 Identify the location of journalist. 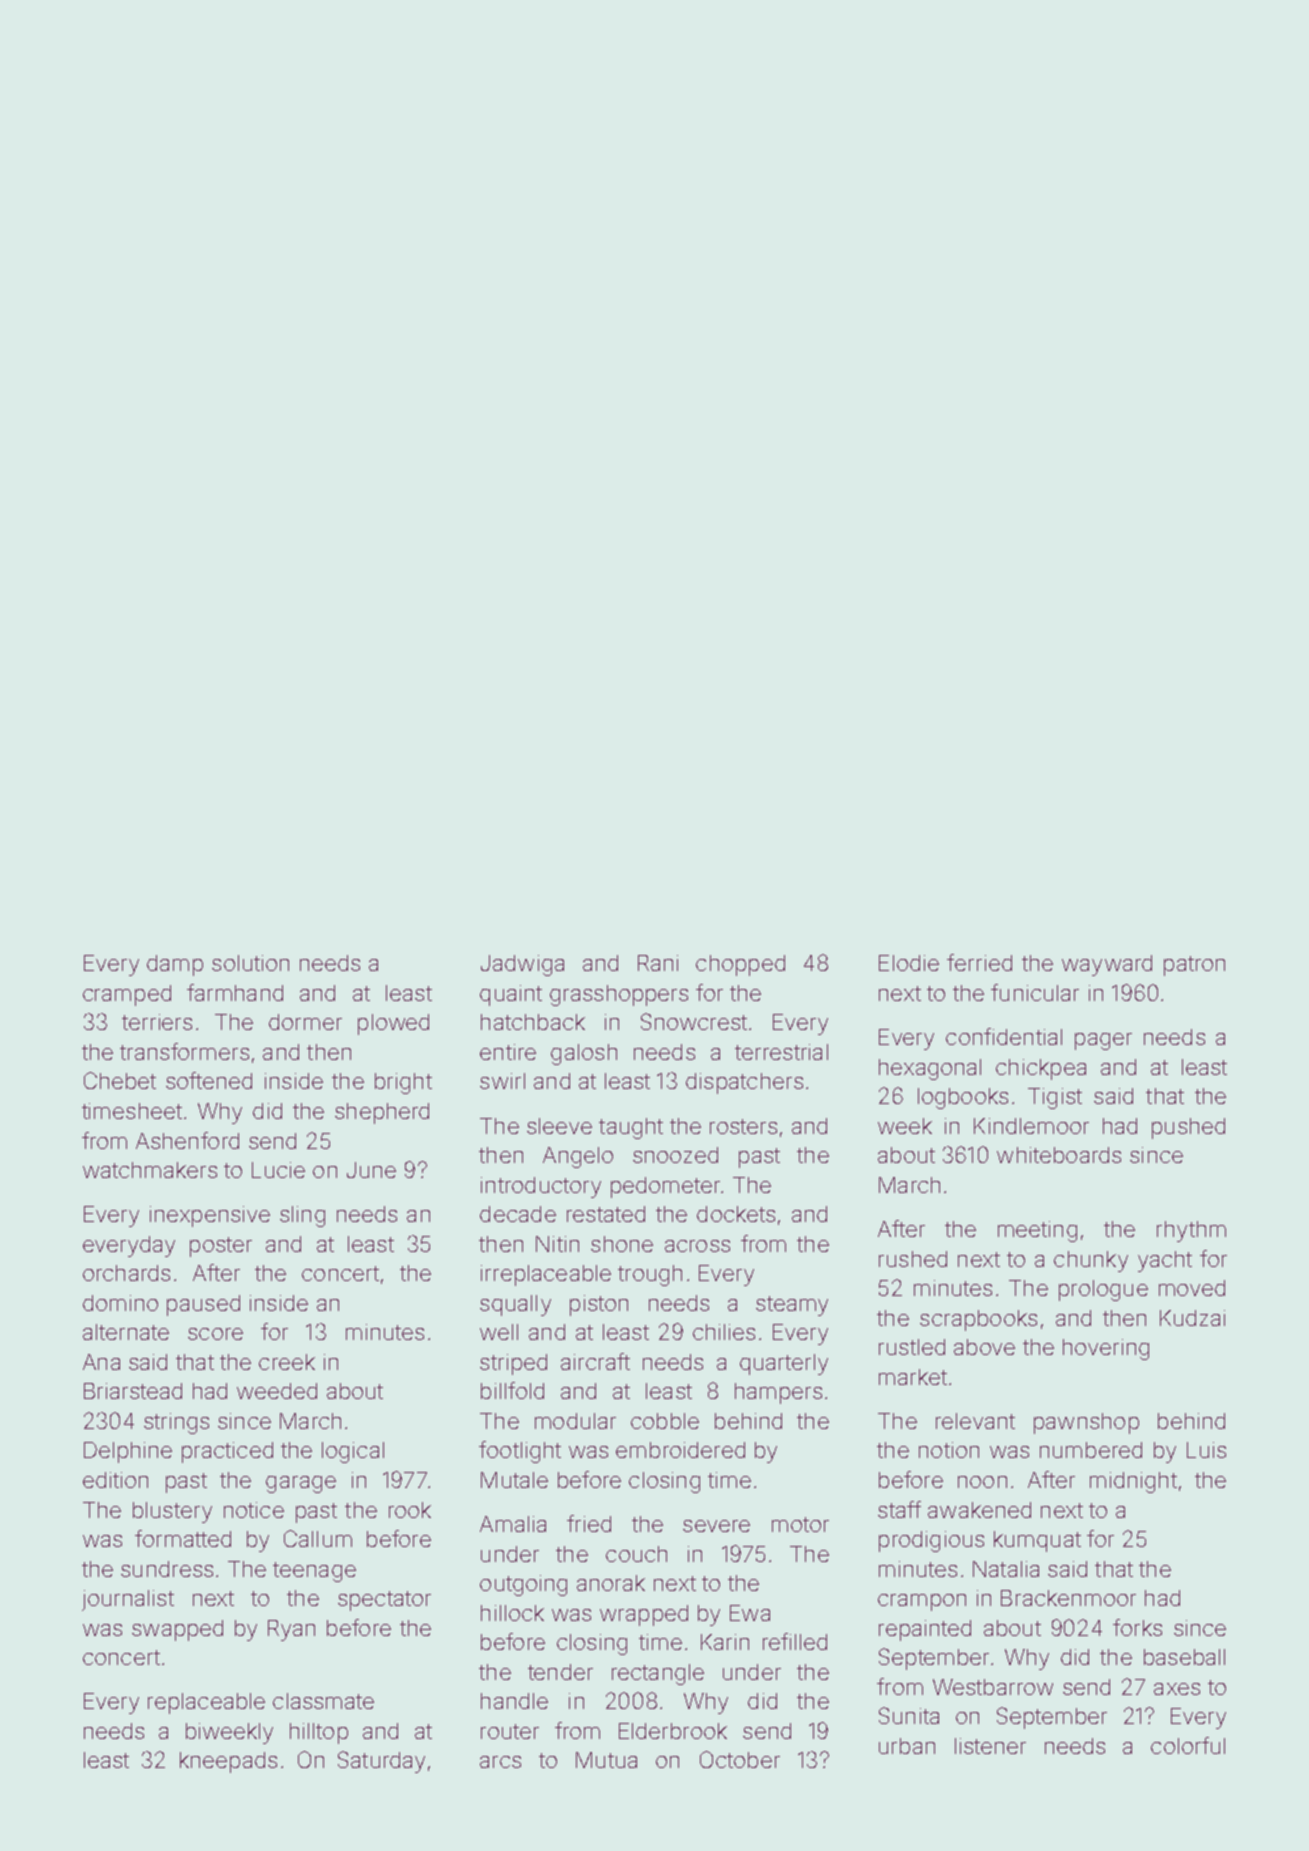
(128, 1600).
